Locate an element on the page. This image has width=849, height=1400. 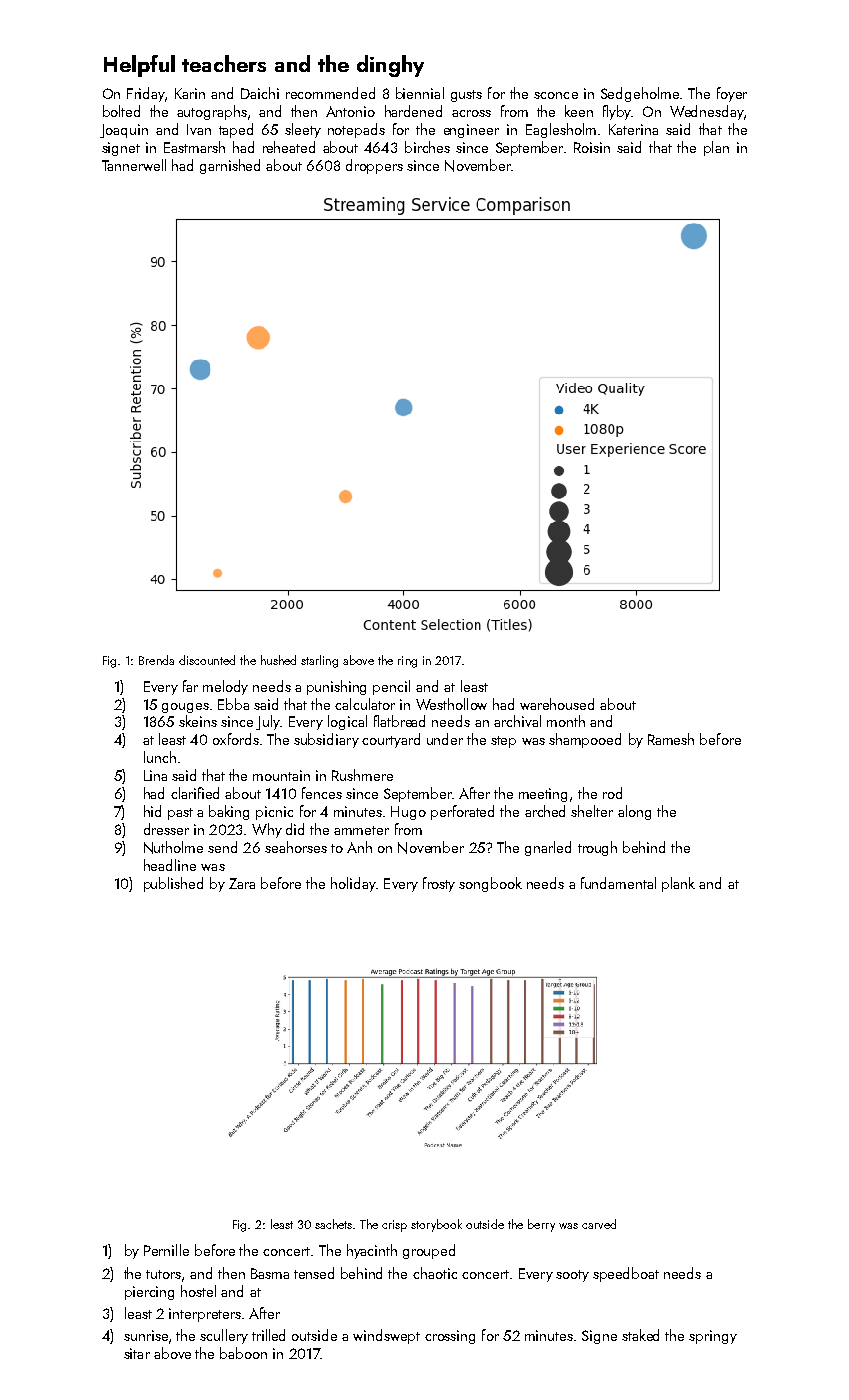
Hugo is located at coordinates (408, 813).
